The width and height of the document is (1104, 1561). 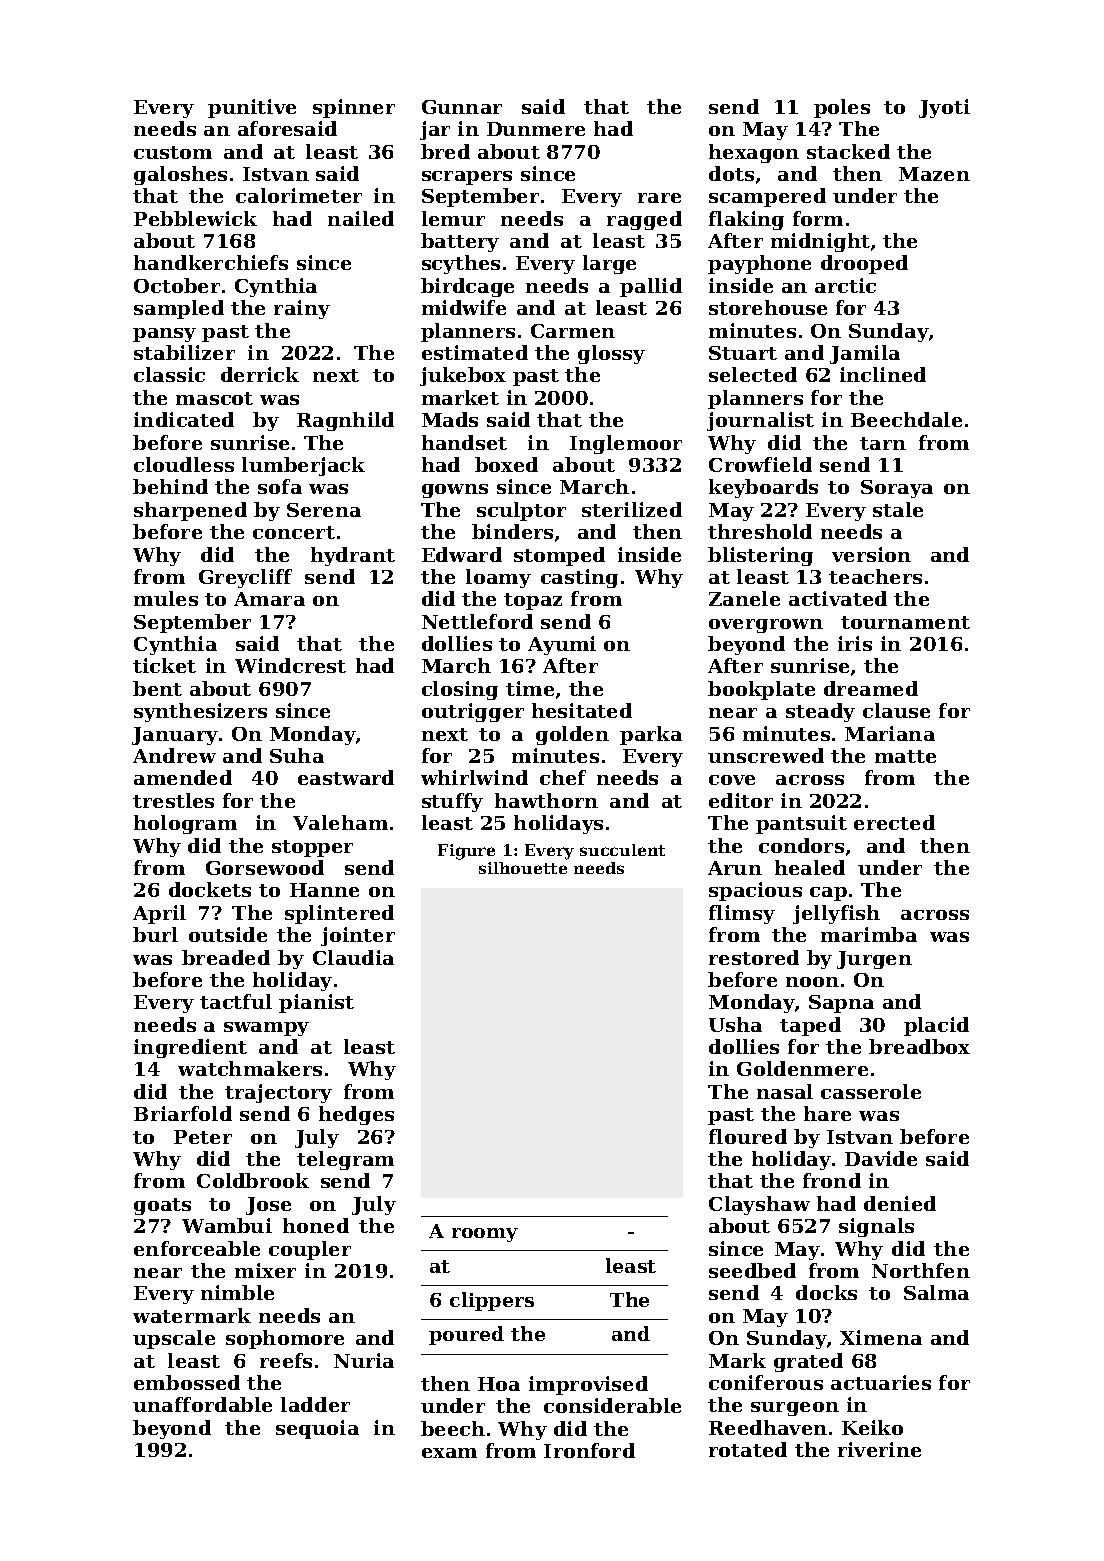 What do you see at coordinates (546, 800) in the document?
I see `hawthorn` at bounding box center [546, 800].
